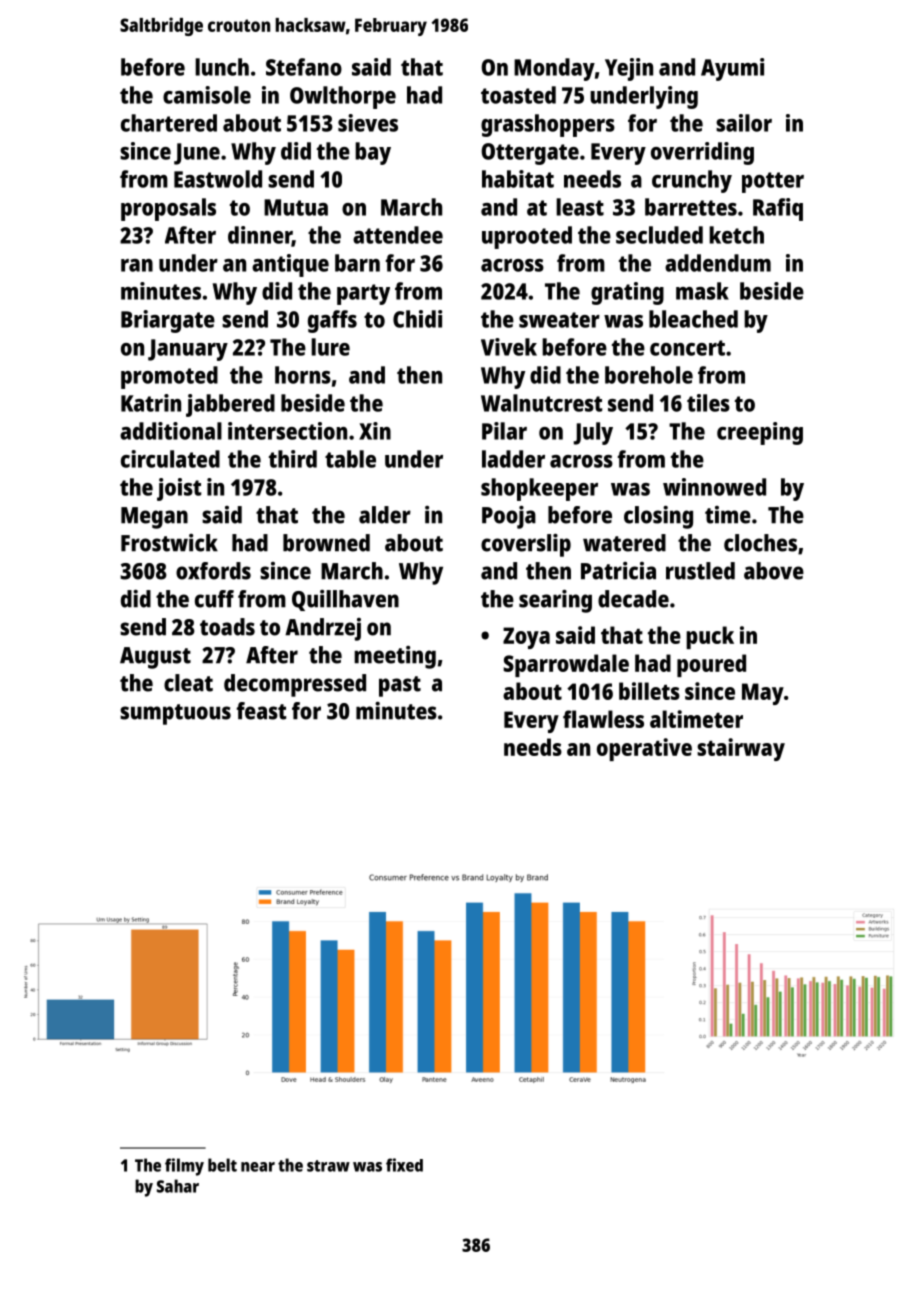  I want to click on flawless, so click(603, 719).
